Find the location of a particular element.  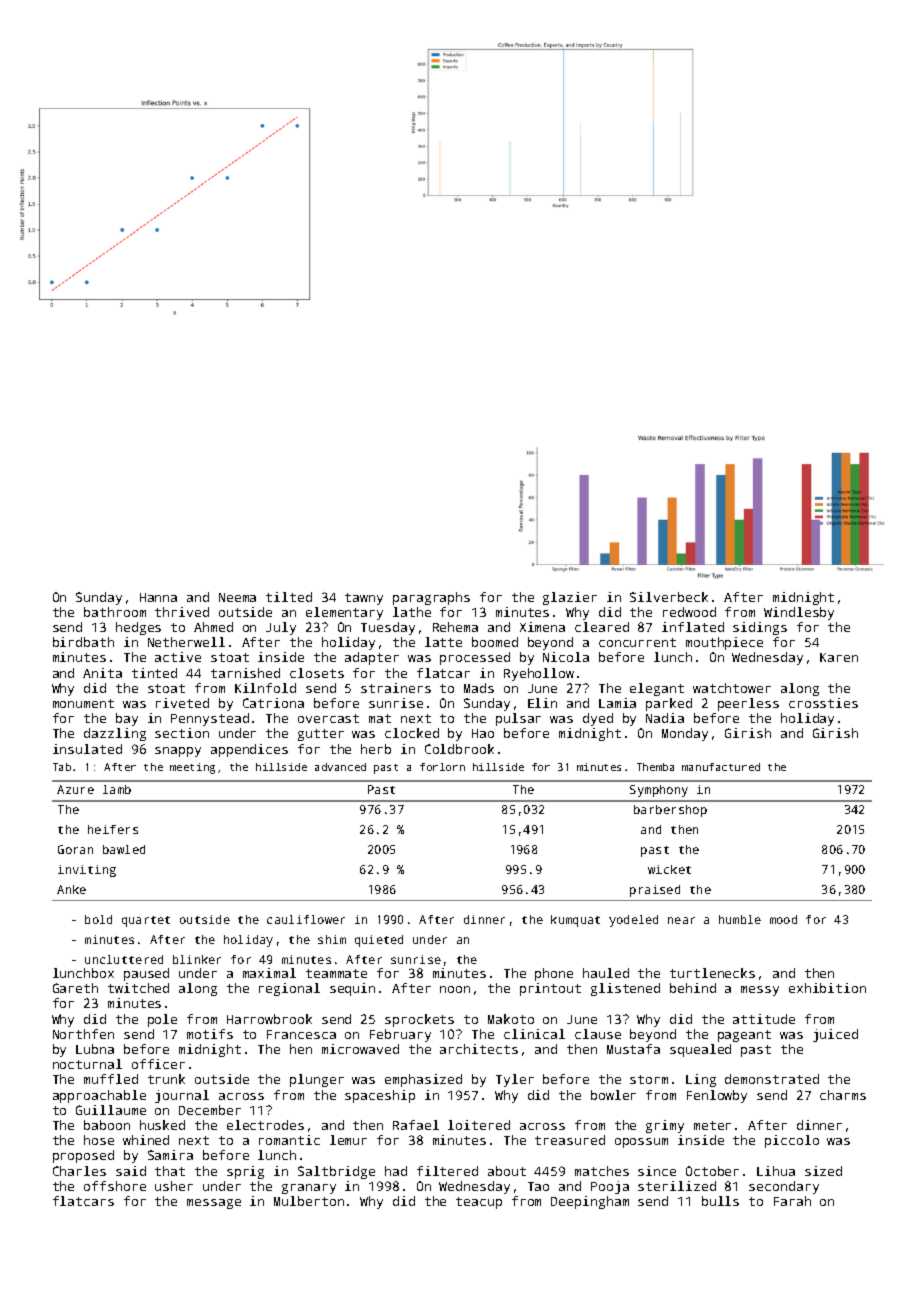

appendices is located at coordinates (249, 750).
